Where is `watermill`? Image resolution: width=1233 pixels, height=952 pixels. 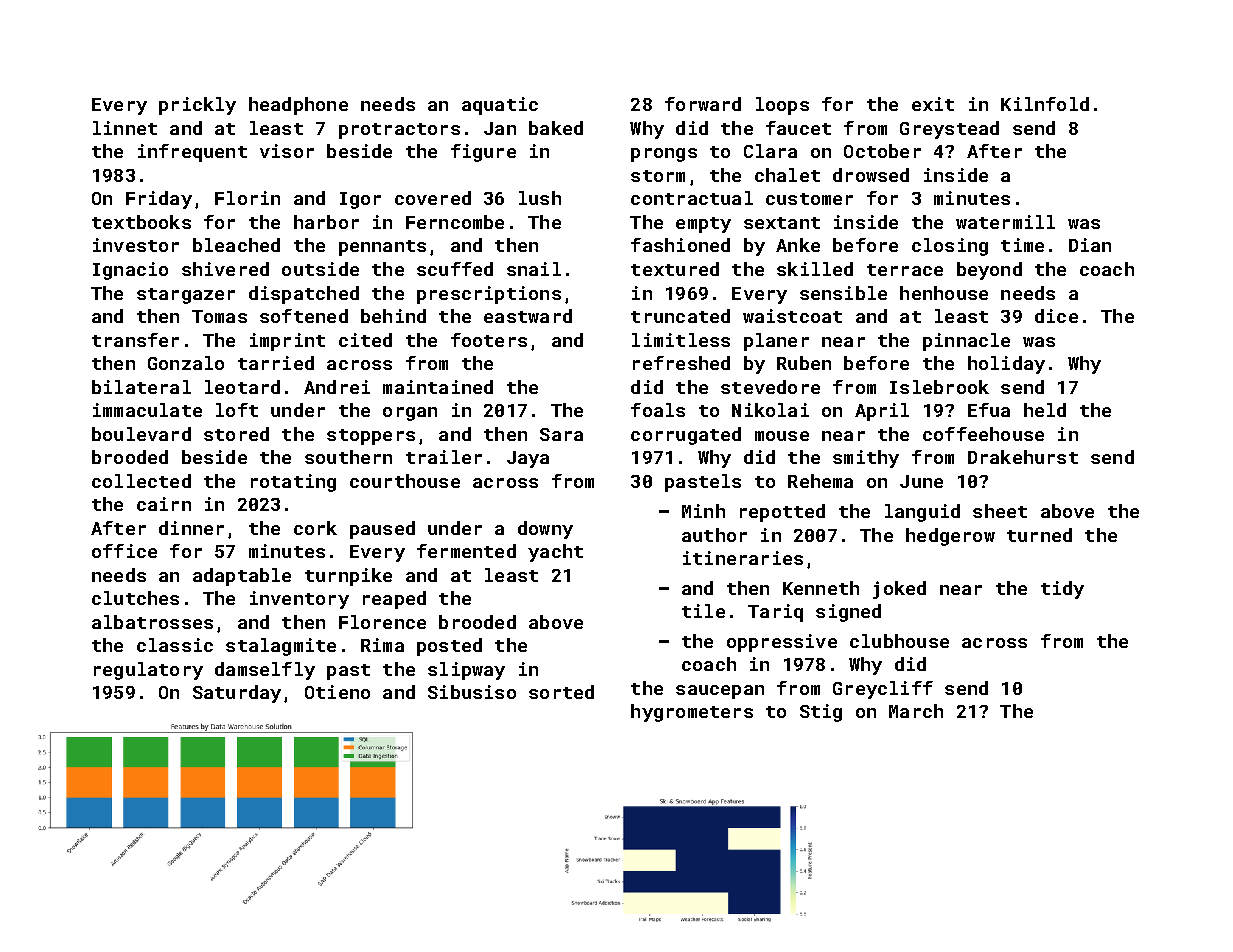
watermill is located at coordinates (1005, 222).
